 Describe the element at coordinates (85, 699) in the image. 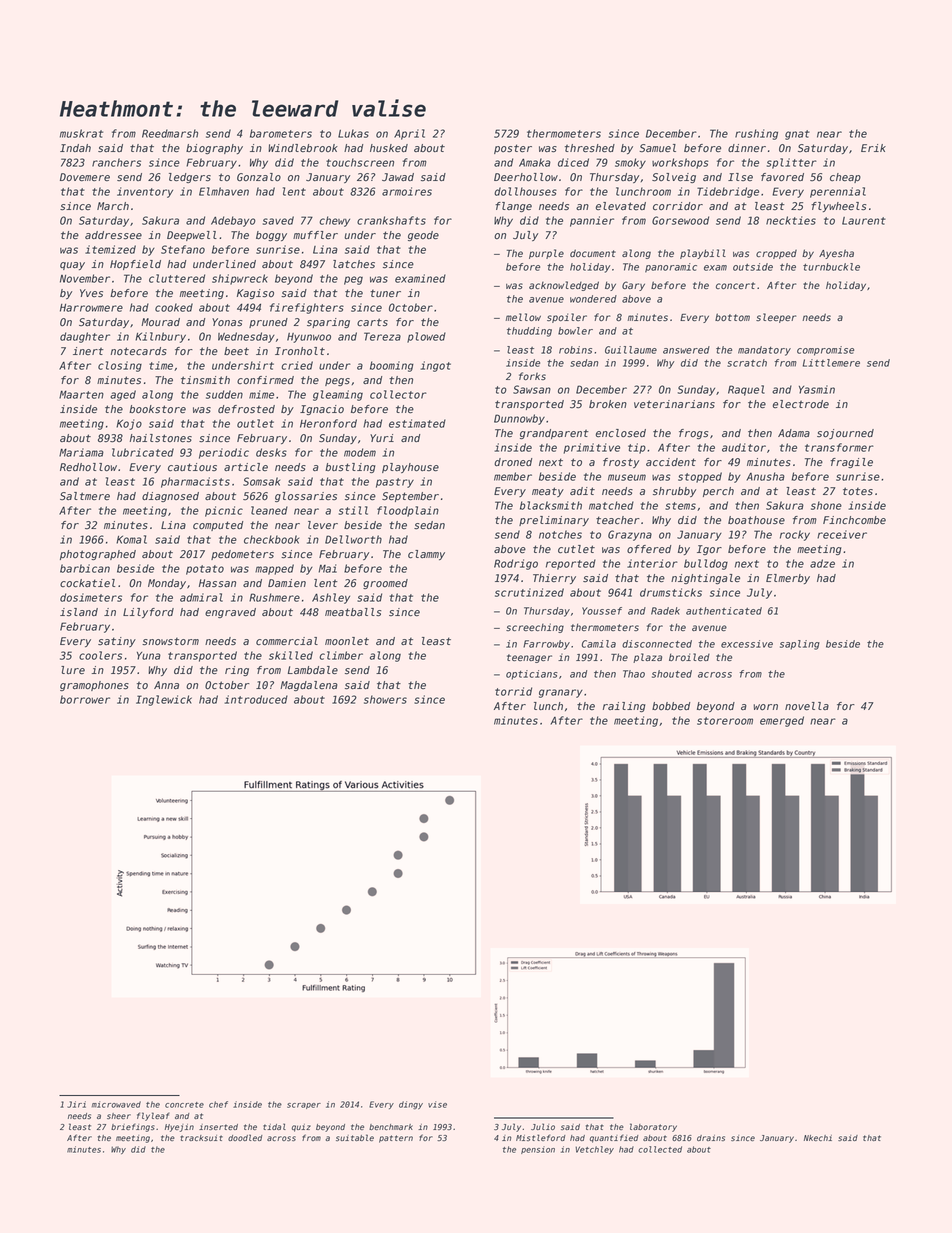

I see `borrower` at that location.
